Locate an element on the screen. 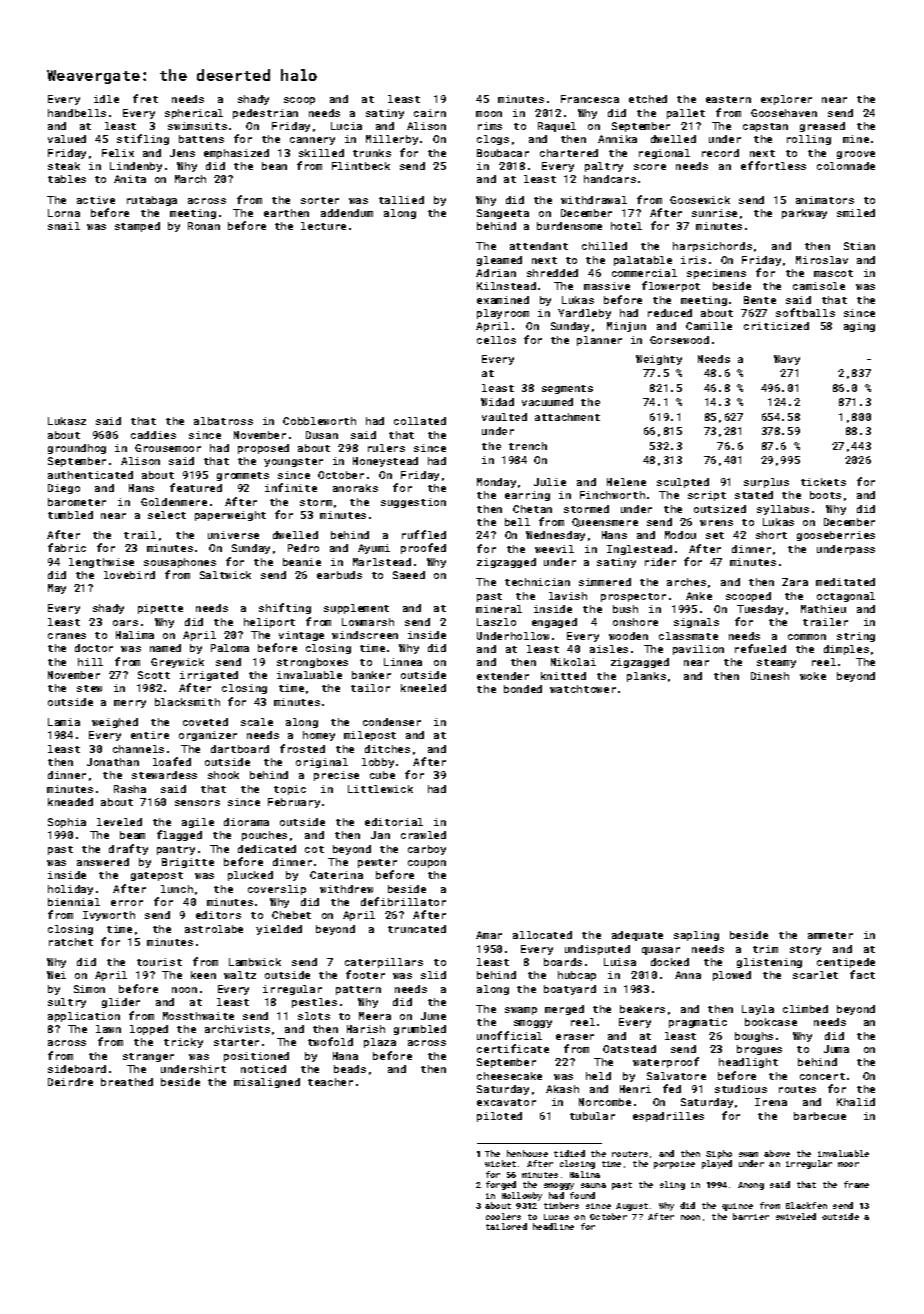 The width and height of the screenshot is (924, 1314). ditches is located at coordinates (387, 749).
